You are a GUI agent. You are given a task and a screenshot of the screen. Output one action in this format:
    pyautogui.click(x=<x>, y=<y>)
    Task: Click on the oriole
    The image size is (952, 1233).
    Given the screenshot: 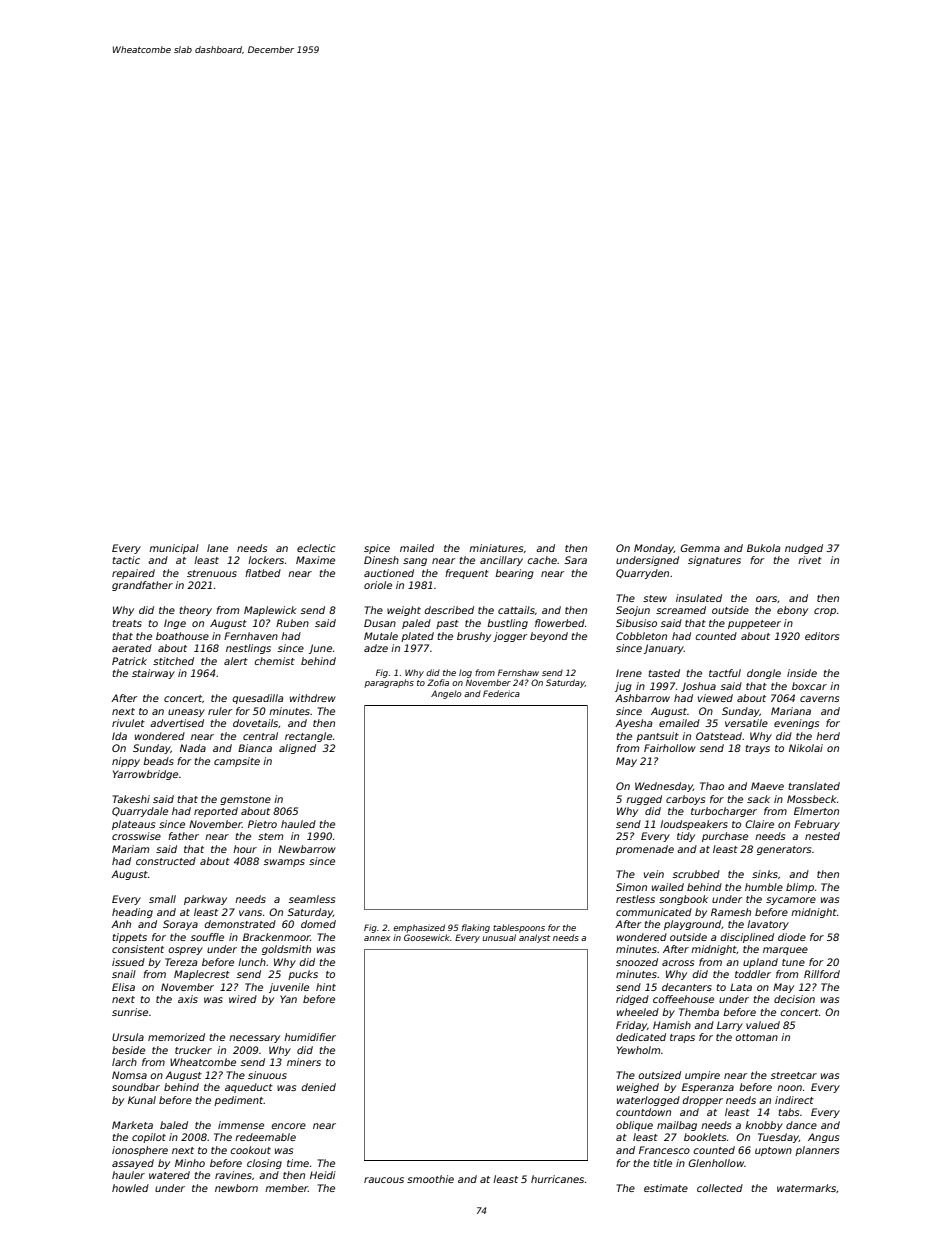 What is the action you would take?
    pyautogui.click(x=378, y=585)
